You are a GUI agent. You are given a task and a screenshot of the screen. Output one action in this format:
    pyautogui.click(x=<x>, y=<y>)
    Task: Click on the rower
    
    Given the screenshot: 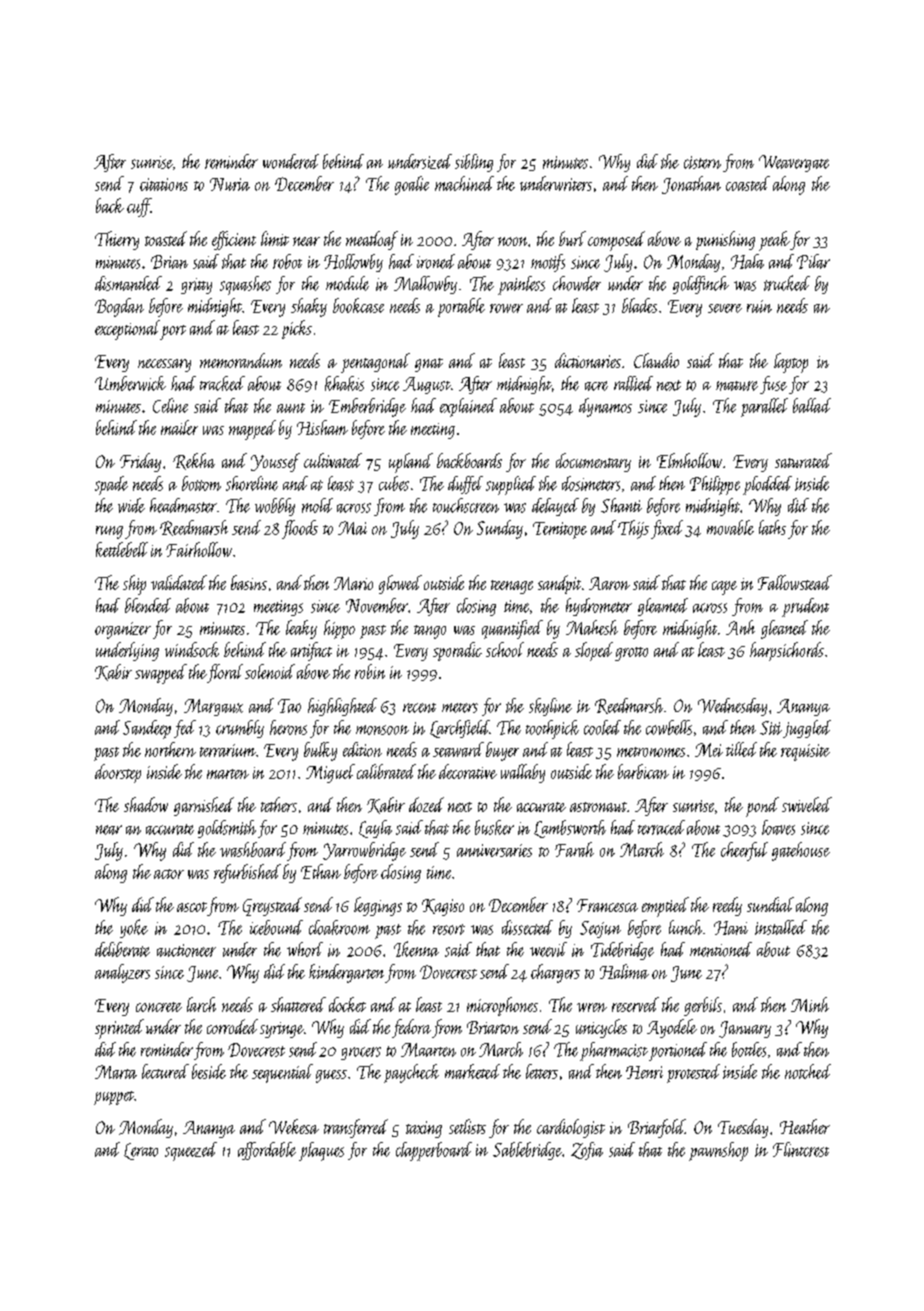 What is the action you would take?
    pyautogui.click(x=506, y=308)
